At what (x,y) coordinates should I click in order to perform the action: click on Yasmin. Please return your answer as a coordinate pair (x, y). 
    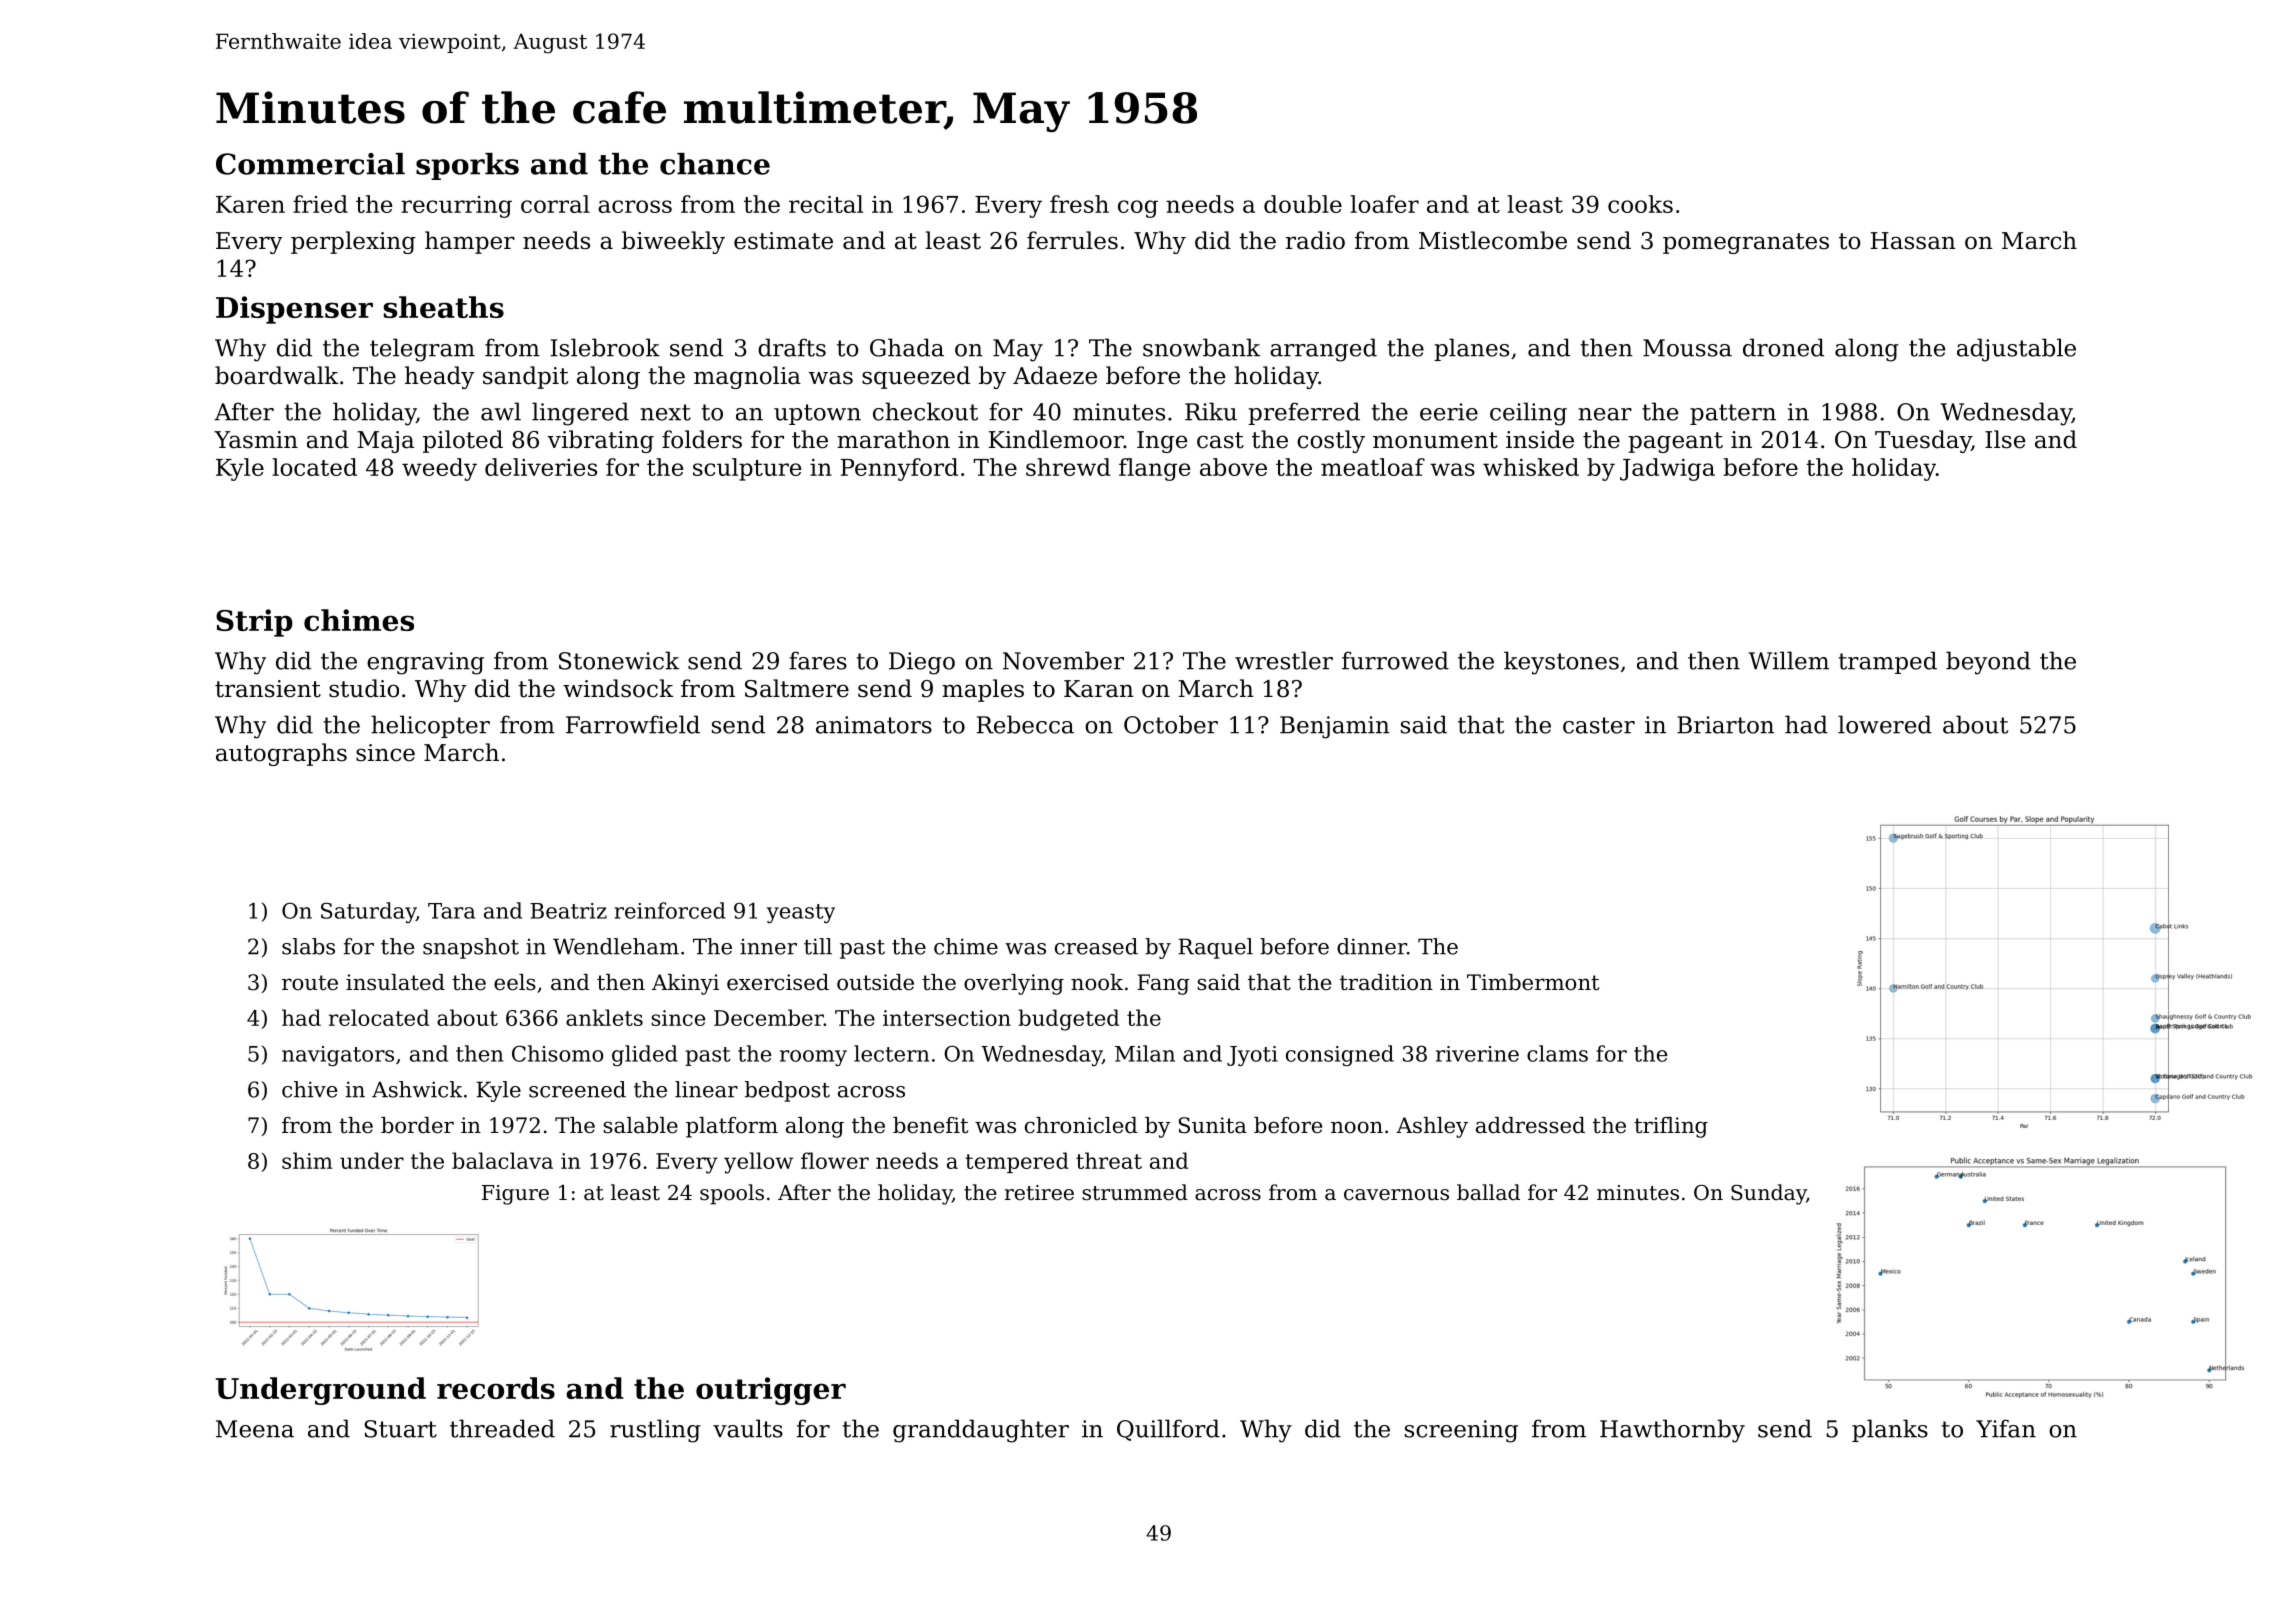
    Looking at the image, I should click on (256, 440).
